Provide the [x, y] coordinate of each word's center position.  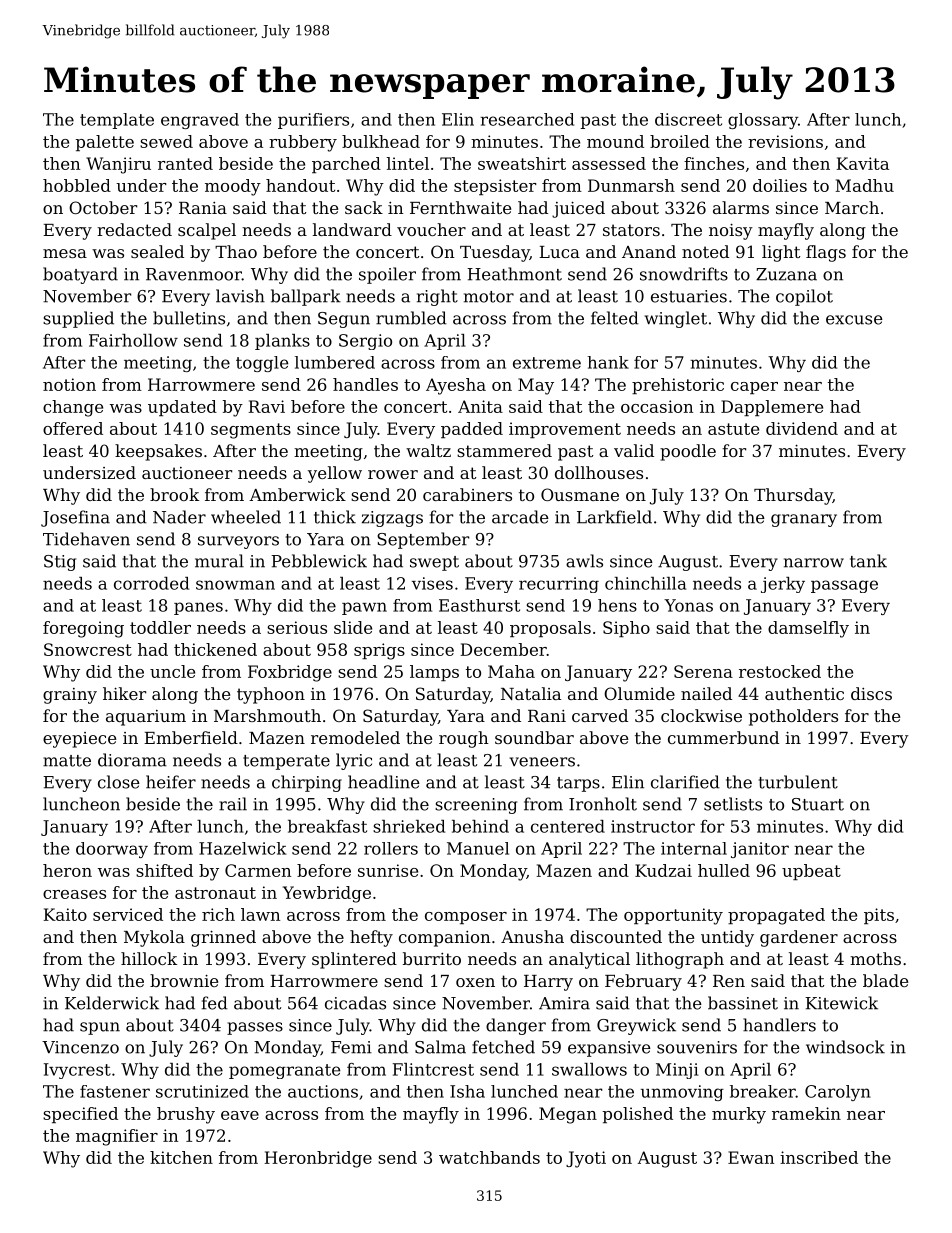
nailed [706, 693]
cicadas [355, 1003]
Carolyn [838, 1093]
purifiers [313, 121]
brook [174, 494]
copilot [804, 297]
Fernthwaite [460, 207]
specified [80, 1115]
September [423, 540]
